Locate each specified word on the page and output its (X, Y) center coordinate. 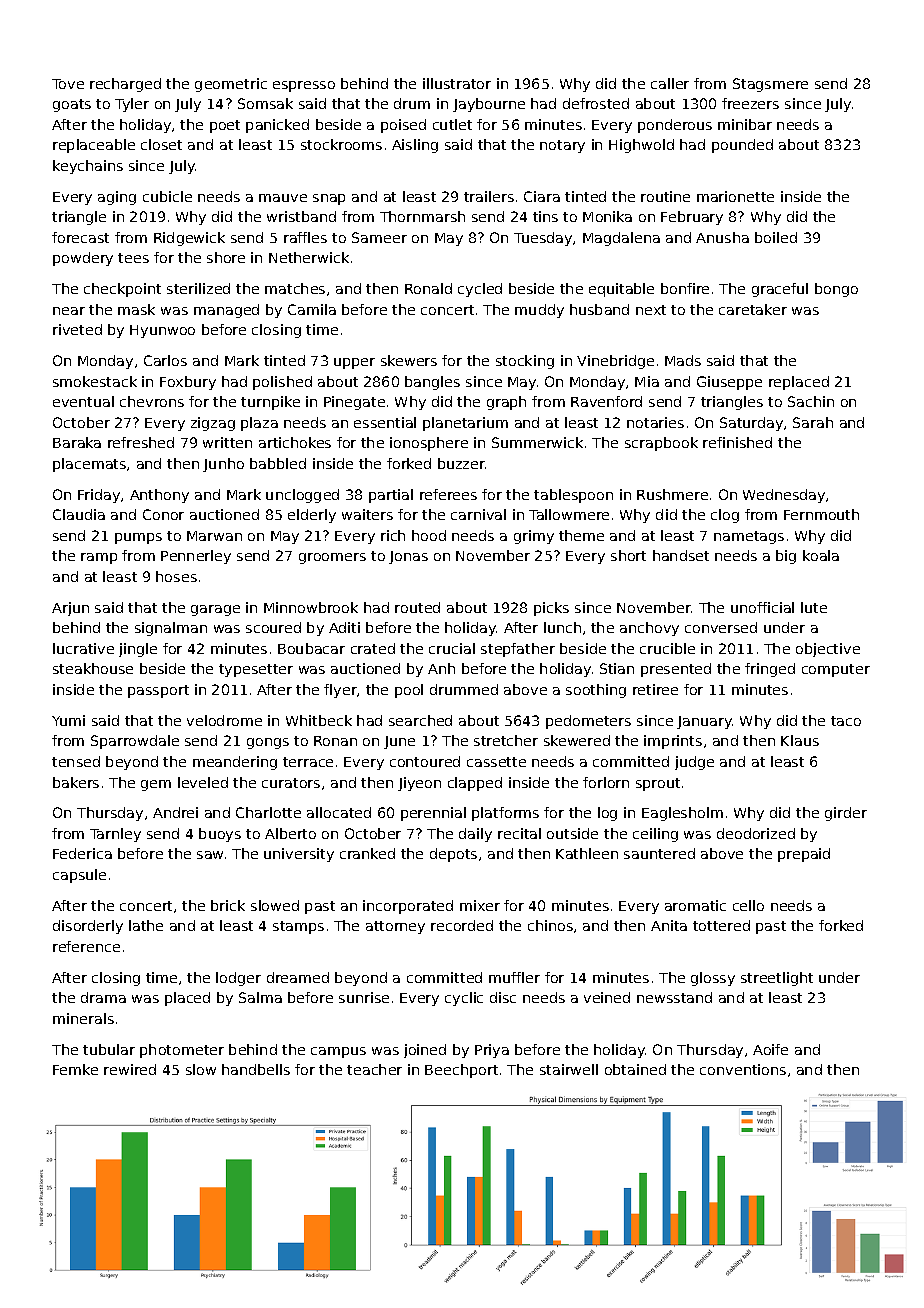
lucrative (83, 648)
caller (670, 83)
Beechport (461, 1071)
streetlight (777, 979)
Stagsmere (770, 85)
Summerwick (537, 442)
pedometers (588, 722)
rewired (130, 1069)
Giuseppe (729, 383)
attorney (395, 927)
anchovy (649, 629)
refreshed (141, 442)
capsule (79, 876)
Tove (68, 84)
